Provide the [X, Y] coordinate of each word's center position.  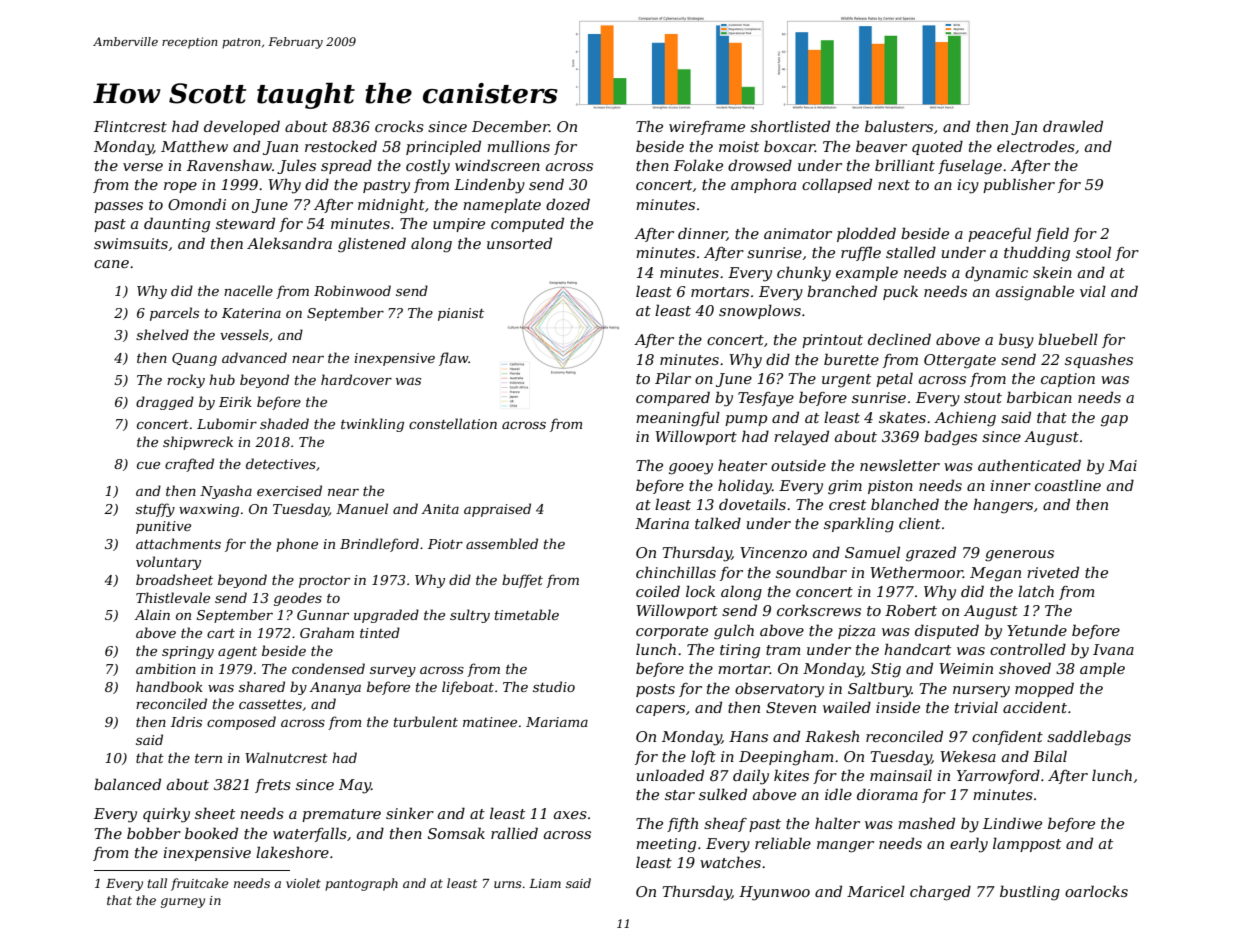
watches [730, 862]
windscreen [497, 165]
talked [718, 523]
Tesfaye [766, 399]
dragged [165, 403]
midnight [391, 206]
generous [1019, 556]
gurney [183, 903]
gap [1114, 421]
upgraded [386, 616]
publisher [1019, 185]
